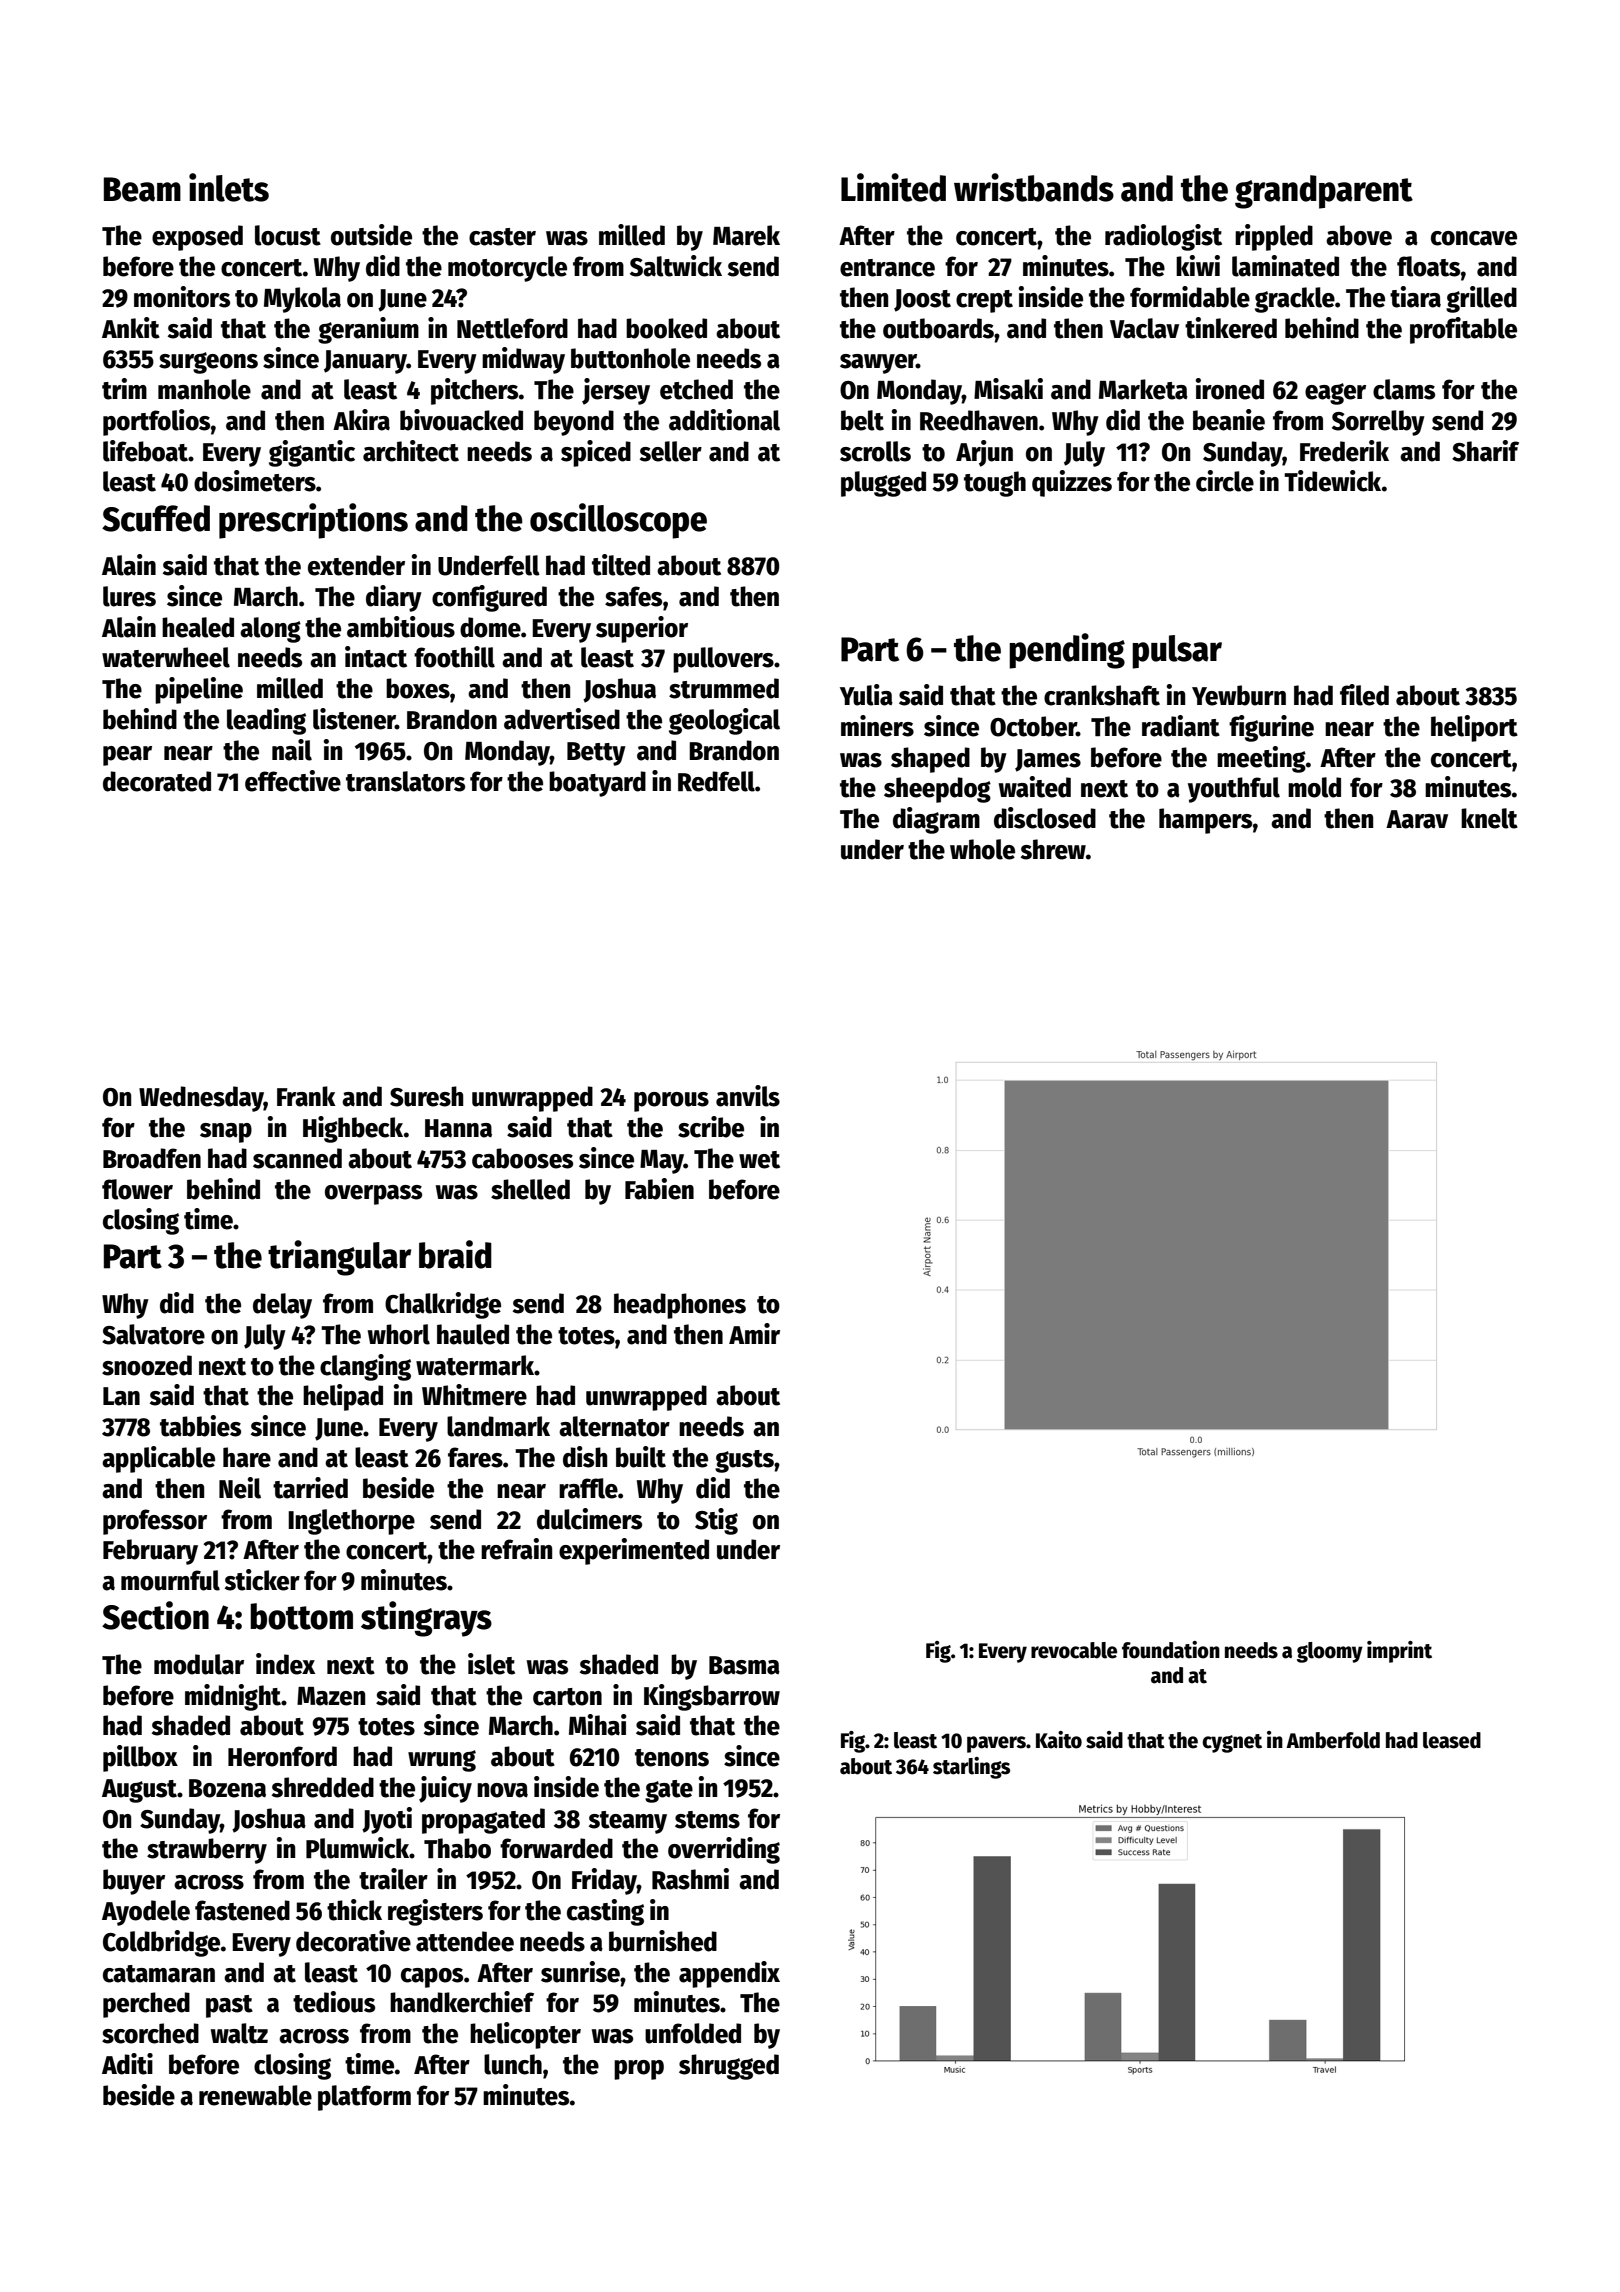  What do you see at coordinates (199, 1664) in the screenshot?
I see `modular` at bounding box center [199, 1664].
